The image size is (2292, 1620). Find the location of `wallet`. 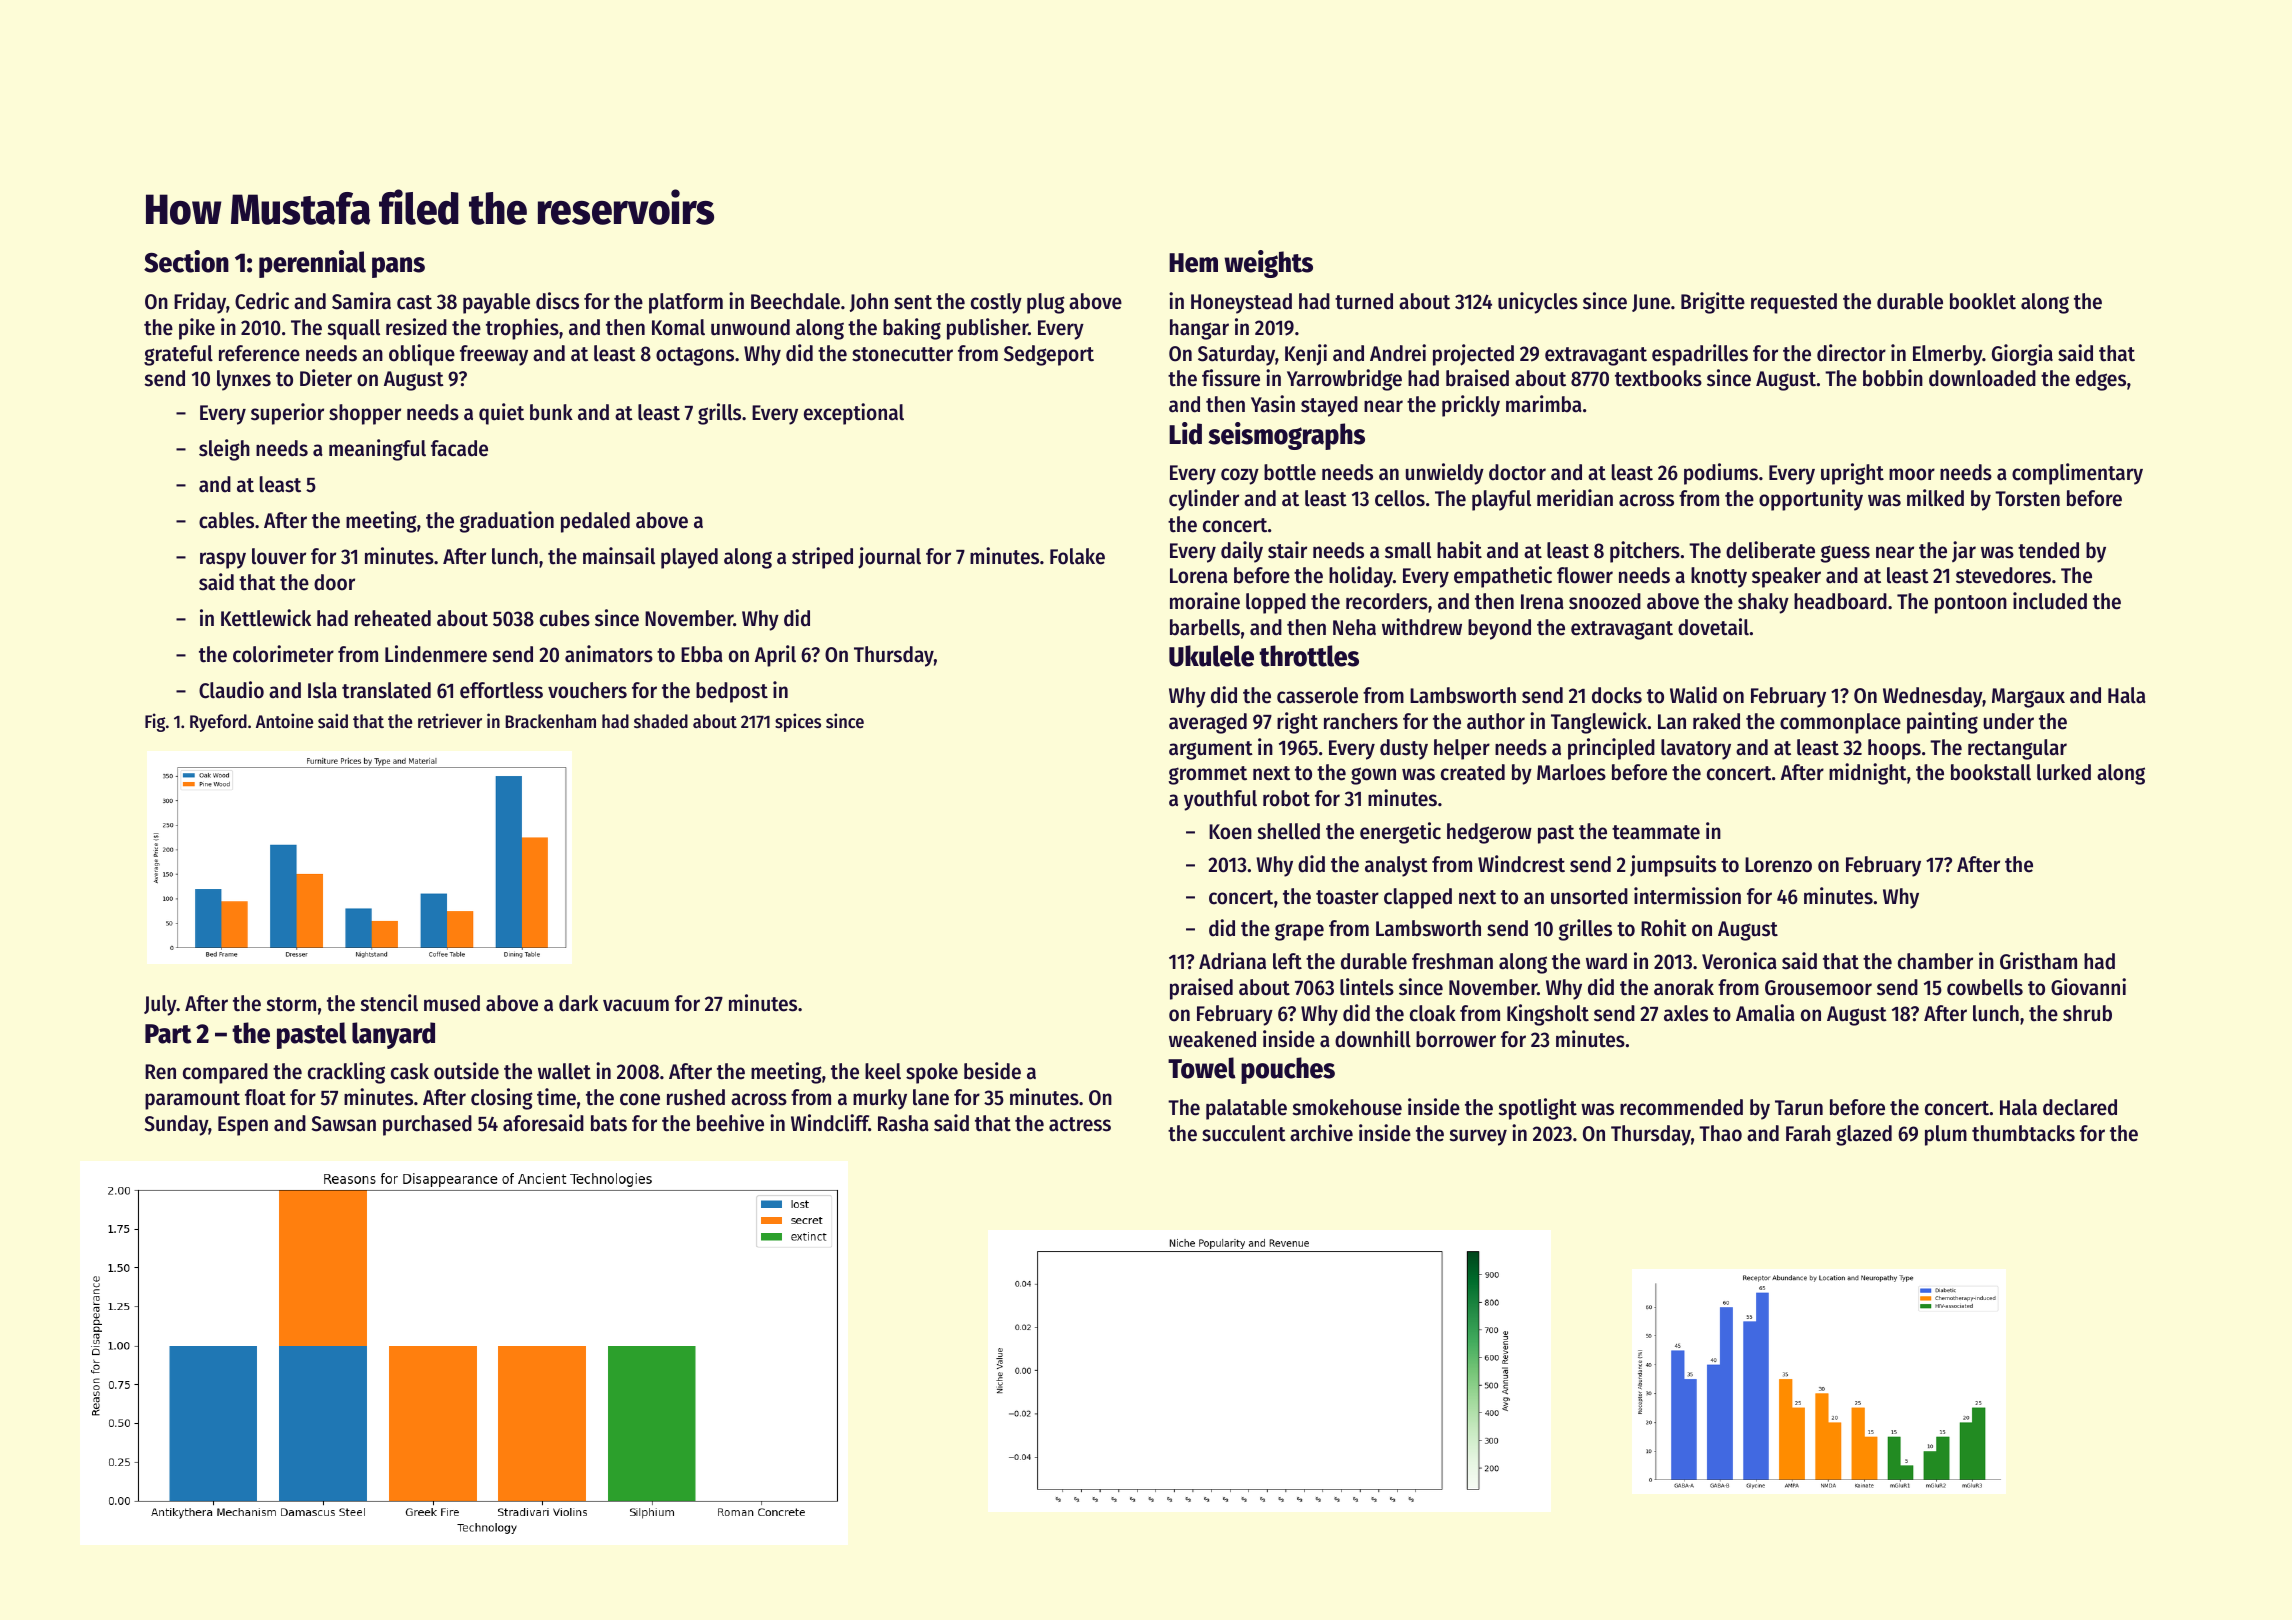

wallet is located at coordinates (564, 1071).
